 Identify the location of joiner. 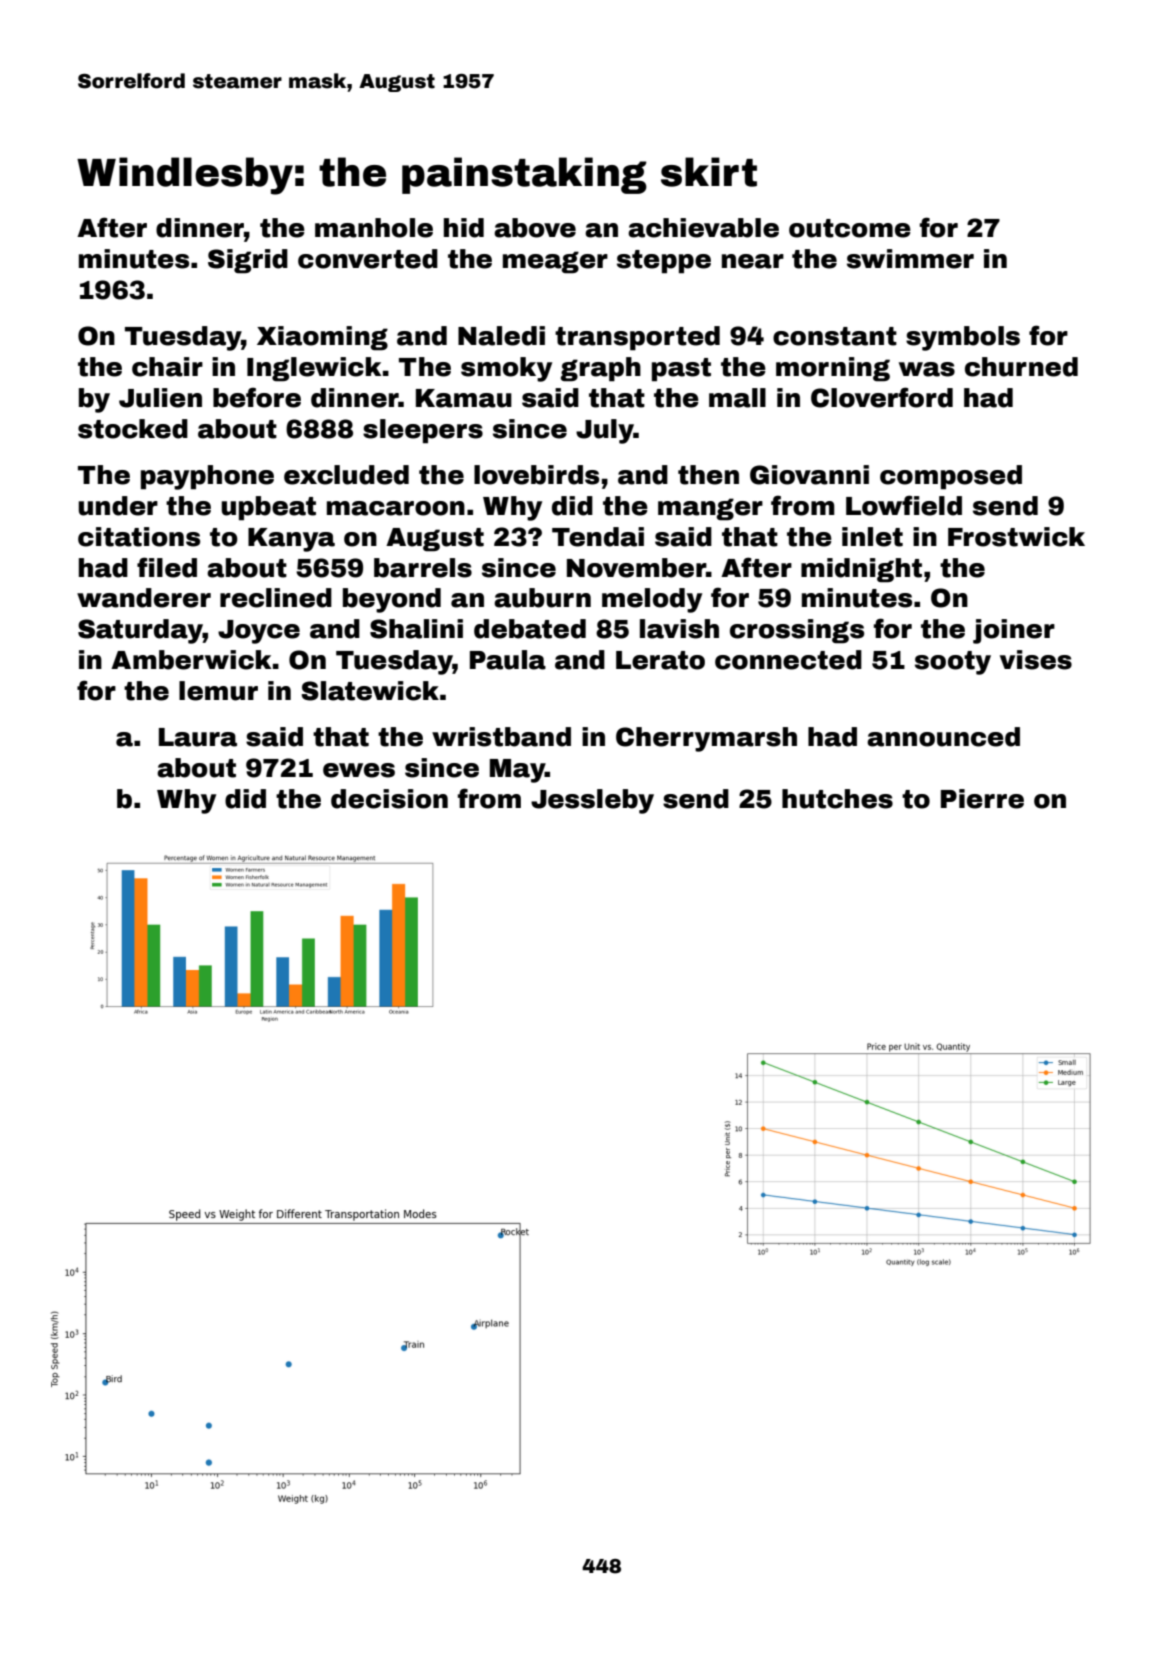
(1014, 631).
